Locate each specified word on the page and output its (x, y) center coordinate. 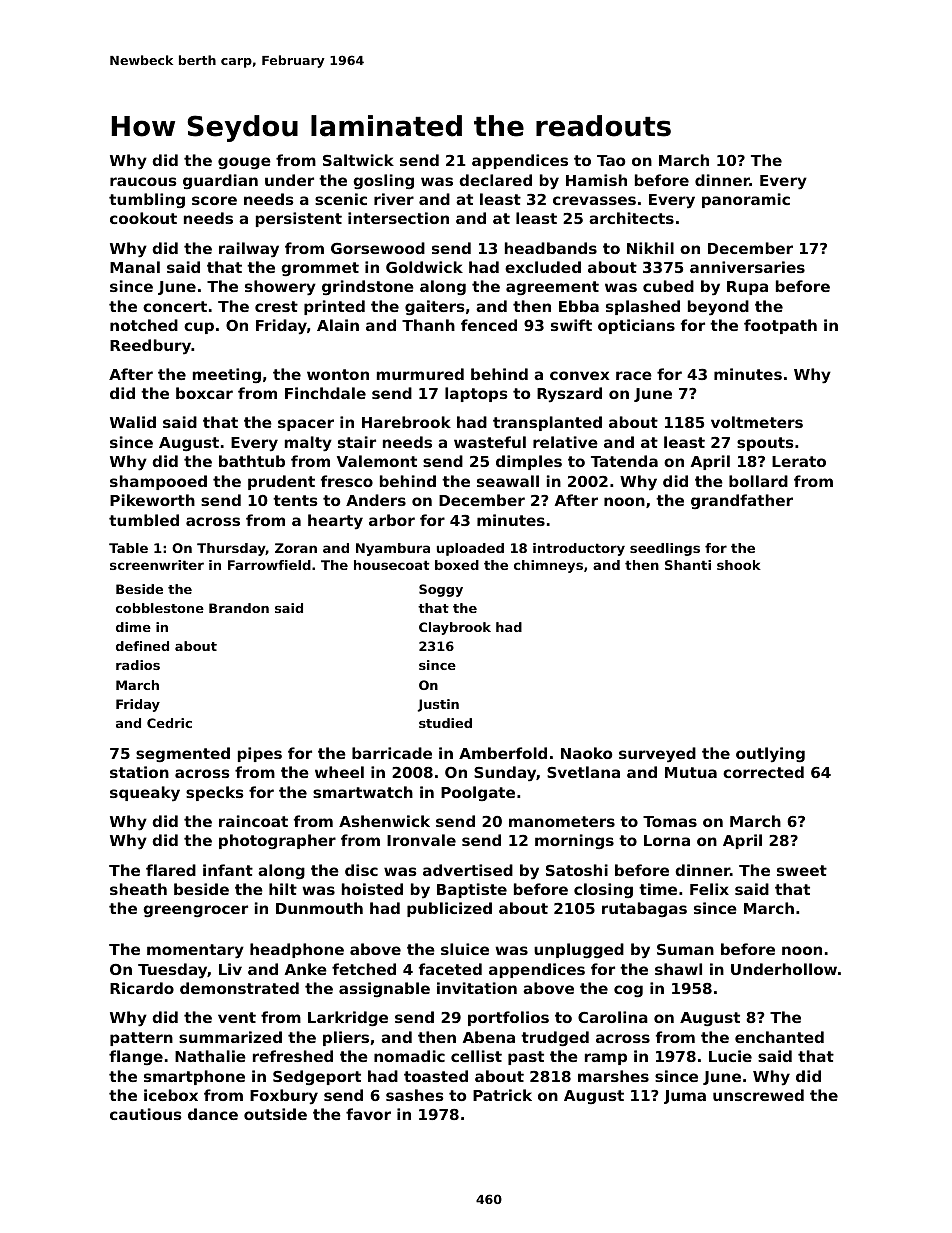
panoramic (746, 200)
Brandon (239, 608)
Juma (685, 1097)
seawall (508, 481)
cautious (146, 1114)
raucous (143, 181)
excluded (543, 267)
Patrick (502, 1095)
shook (739, 565)
